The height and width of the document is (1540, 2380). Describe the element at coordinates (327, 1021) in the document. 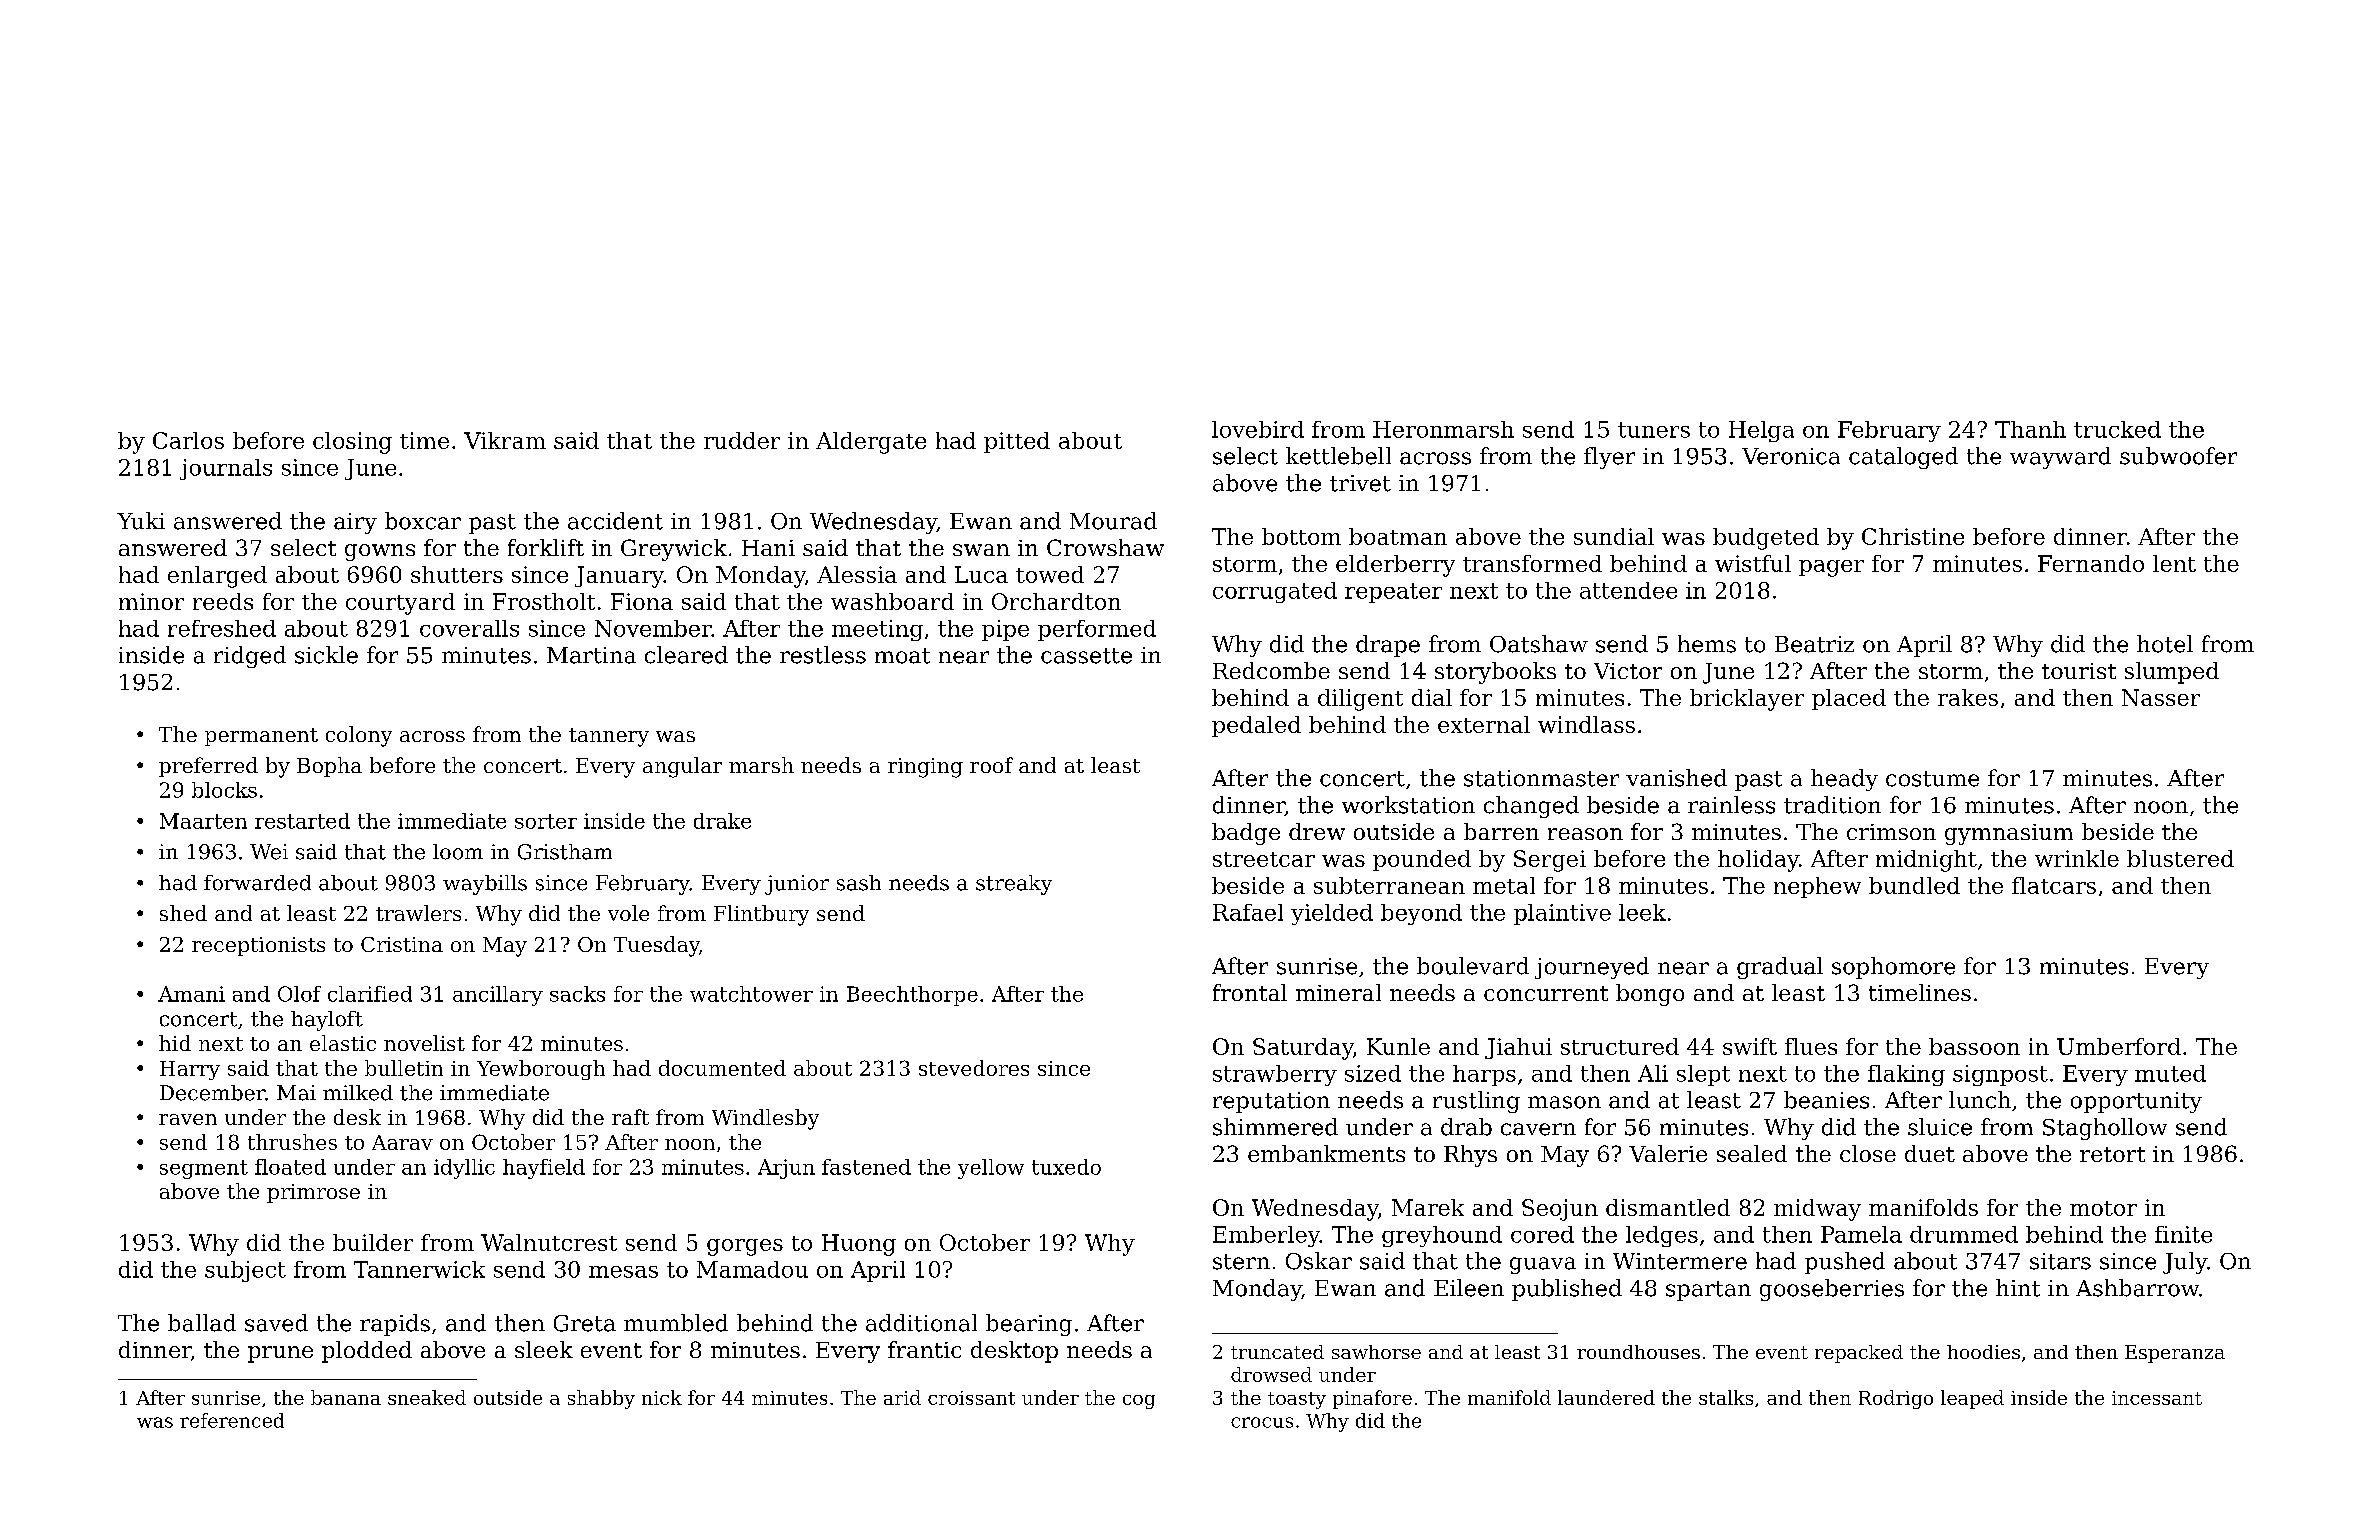

I see `hayloft` at that location.
